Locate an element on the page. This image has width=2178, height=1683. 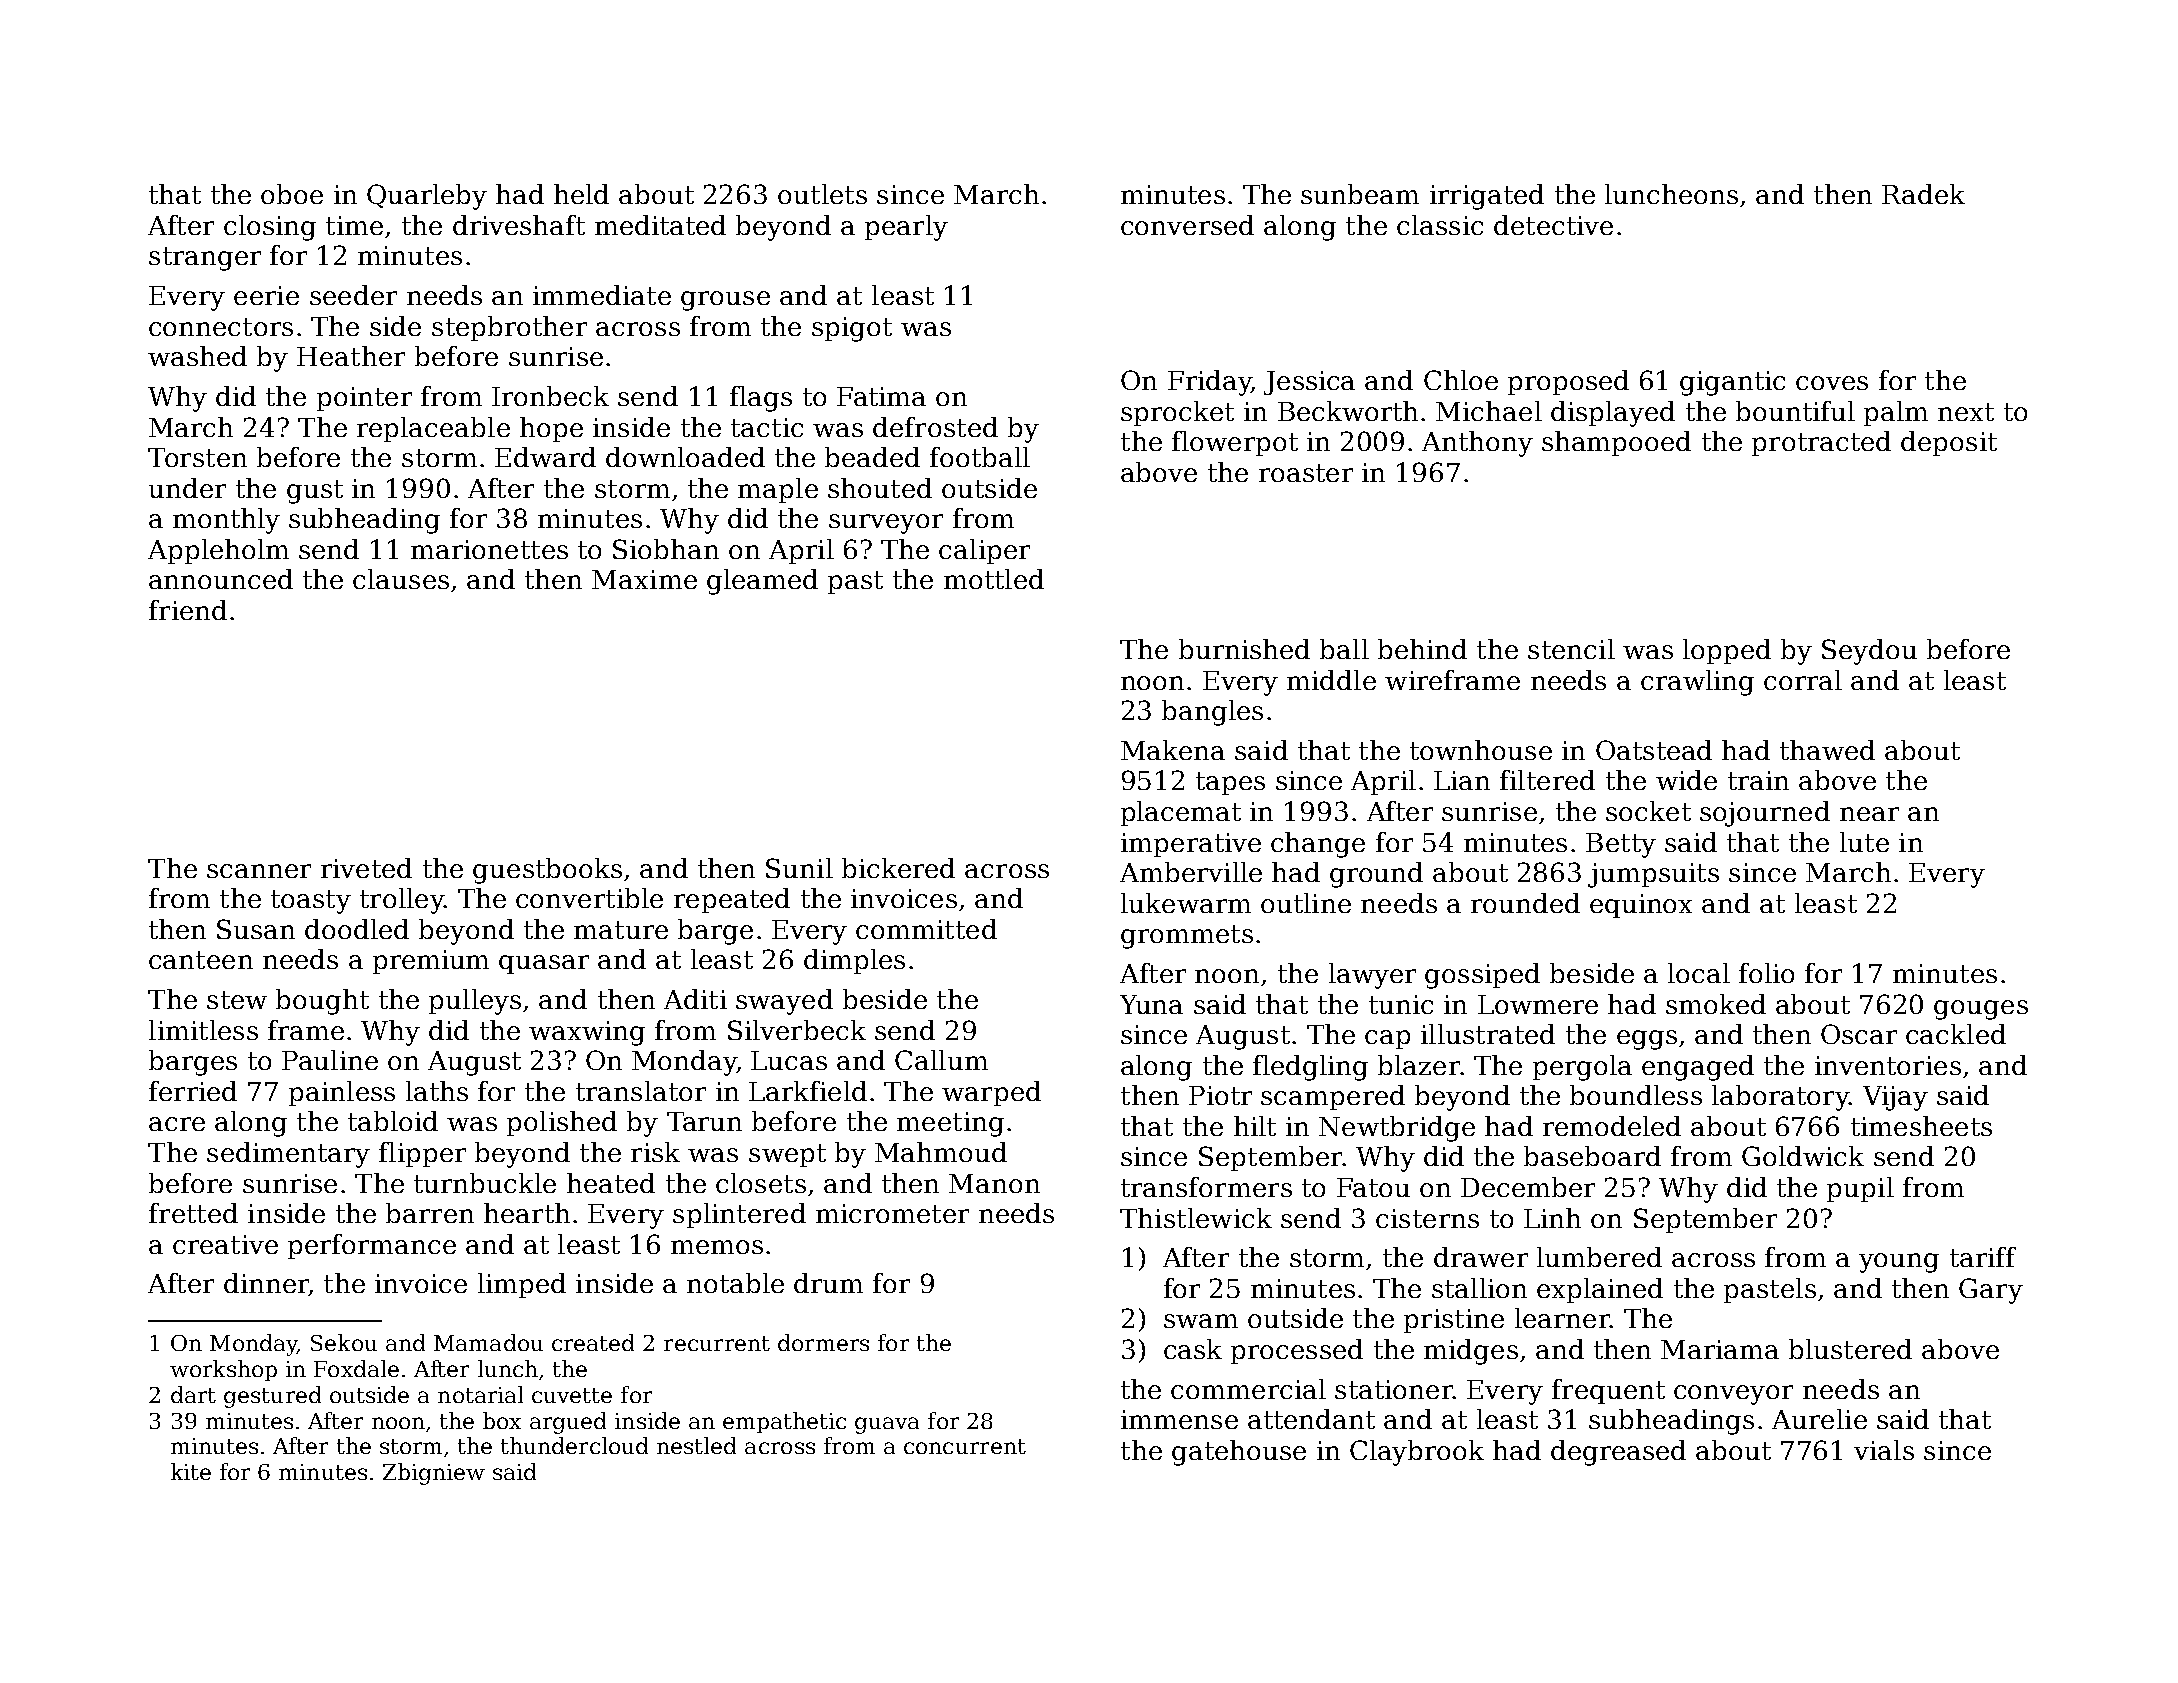
Chloe is located at coordinates (1461, 380).
